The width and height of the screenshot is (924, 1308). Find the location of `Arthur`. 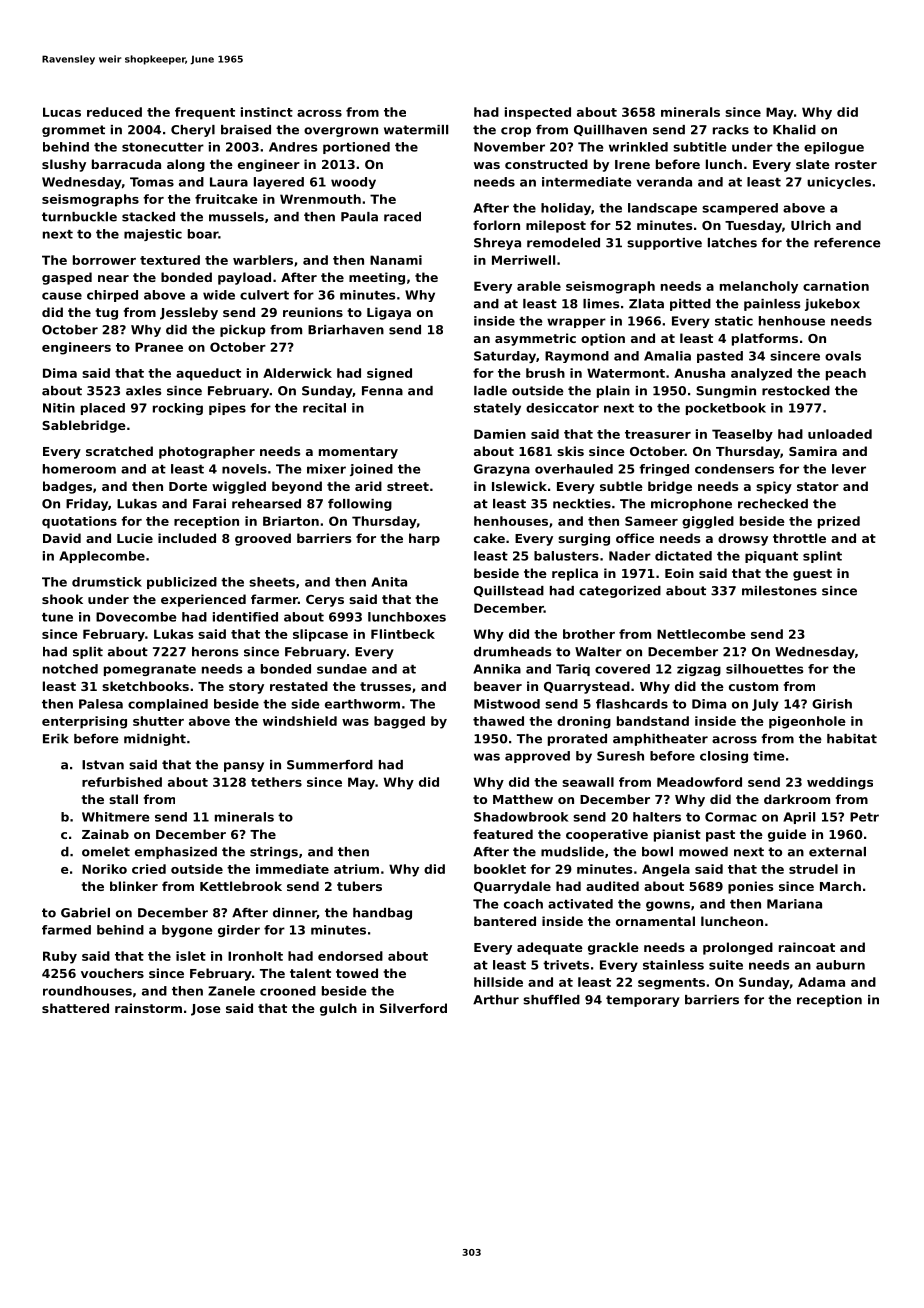

Arthur is located at coordinates (496, 1000).
